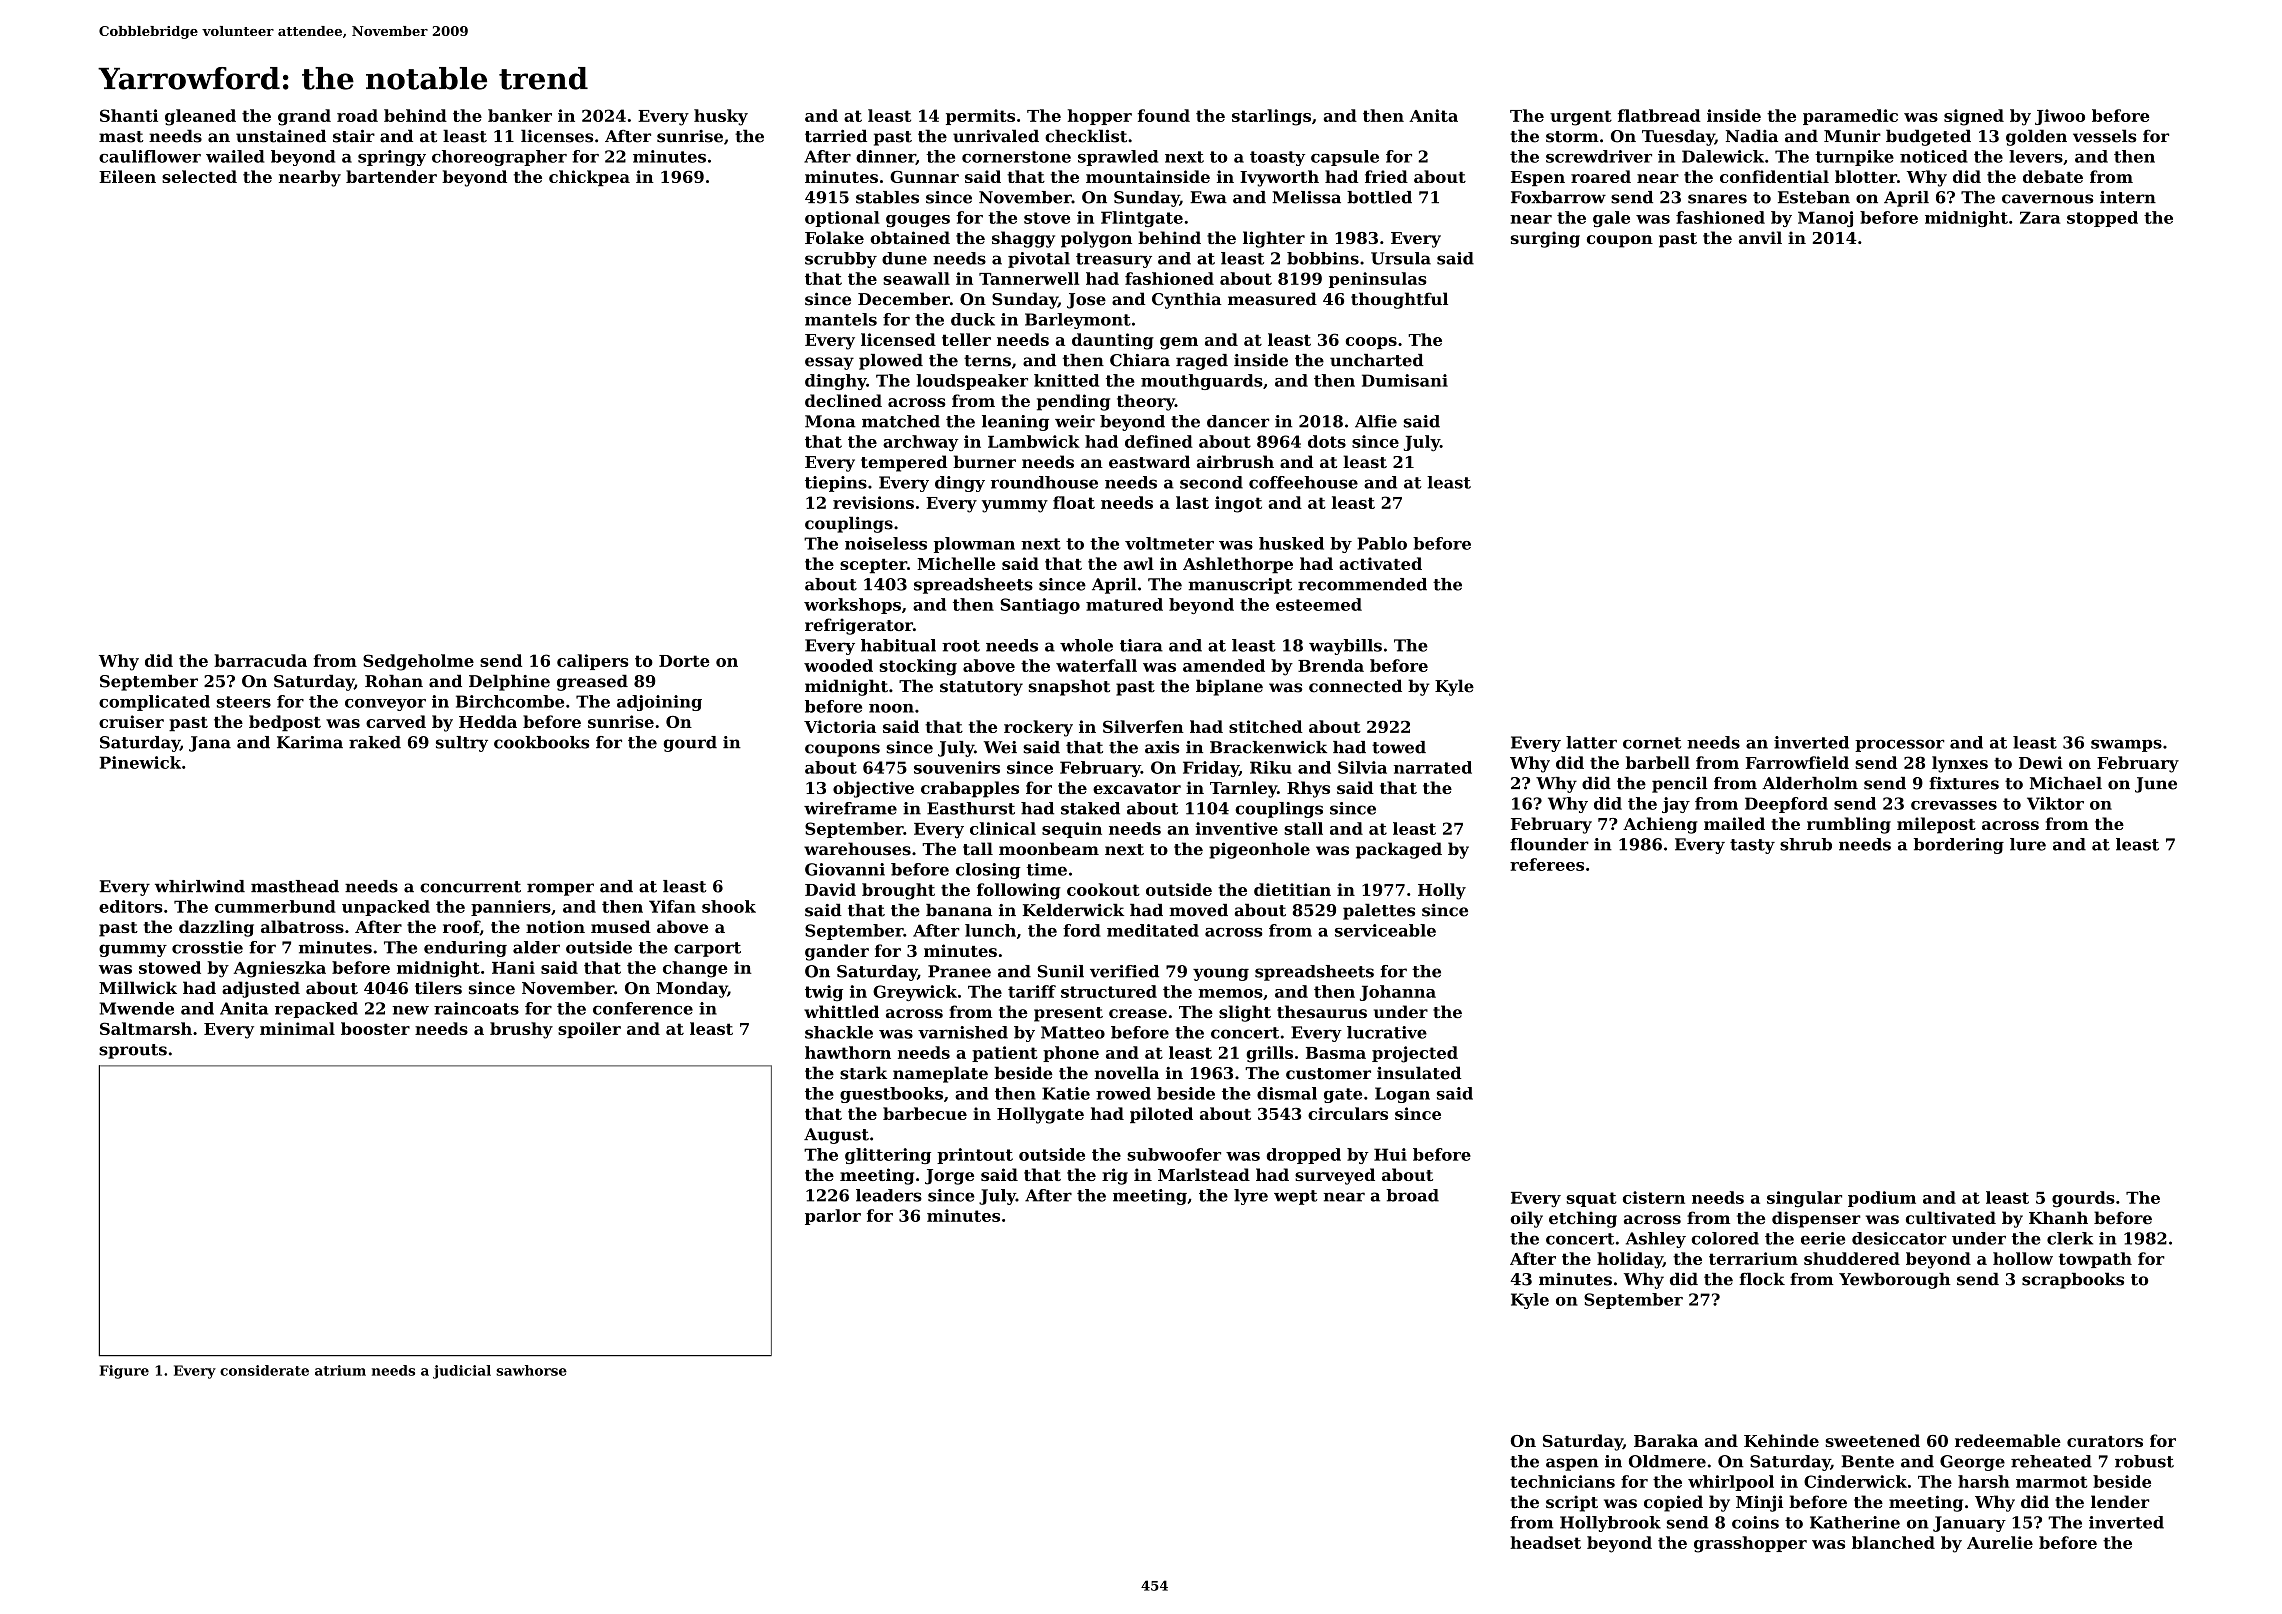 This image has width=2282, height=1614. Describe the element at coordinates (2000, 1542) in the image. I see `Aurelie` at that location.
